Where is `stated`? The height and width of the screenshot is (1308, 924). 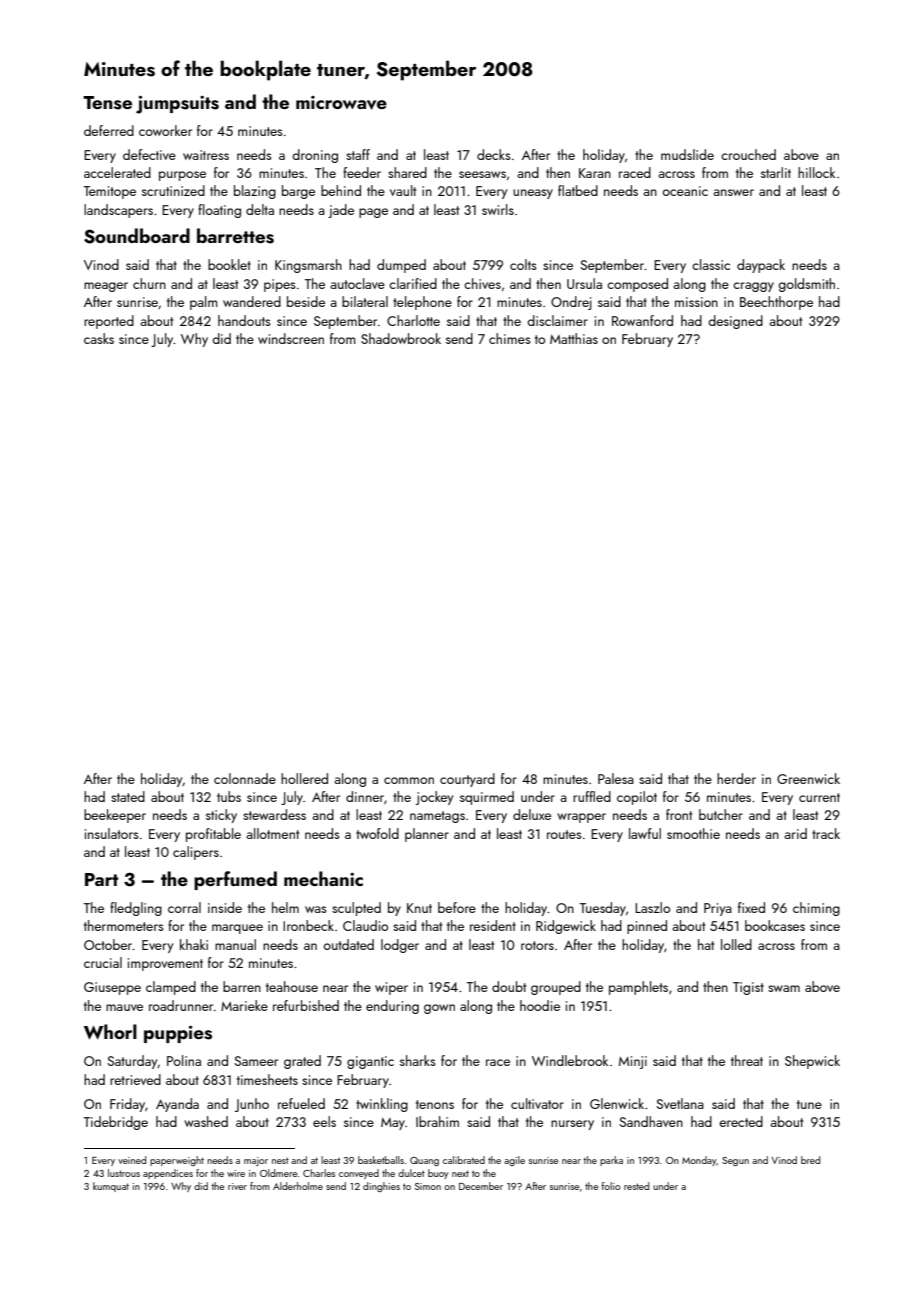 stated is located at coordinates (128, 796).
